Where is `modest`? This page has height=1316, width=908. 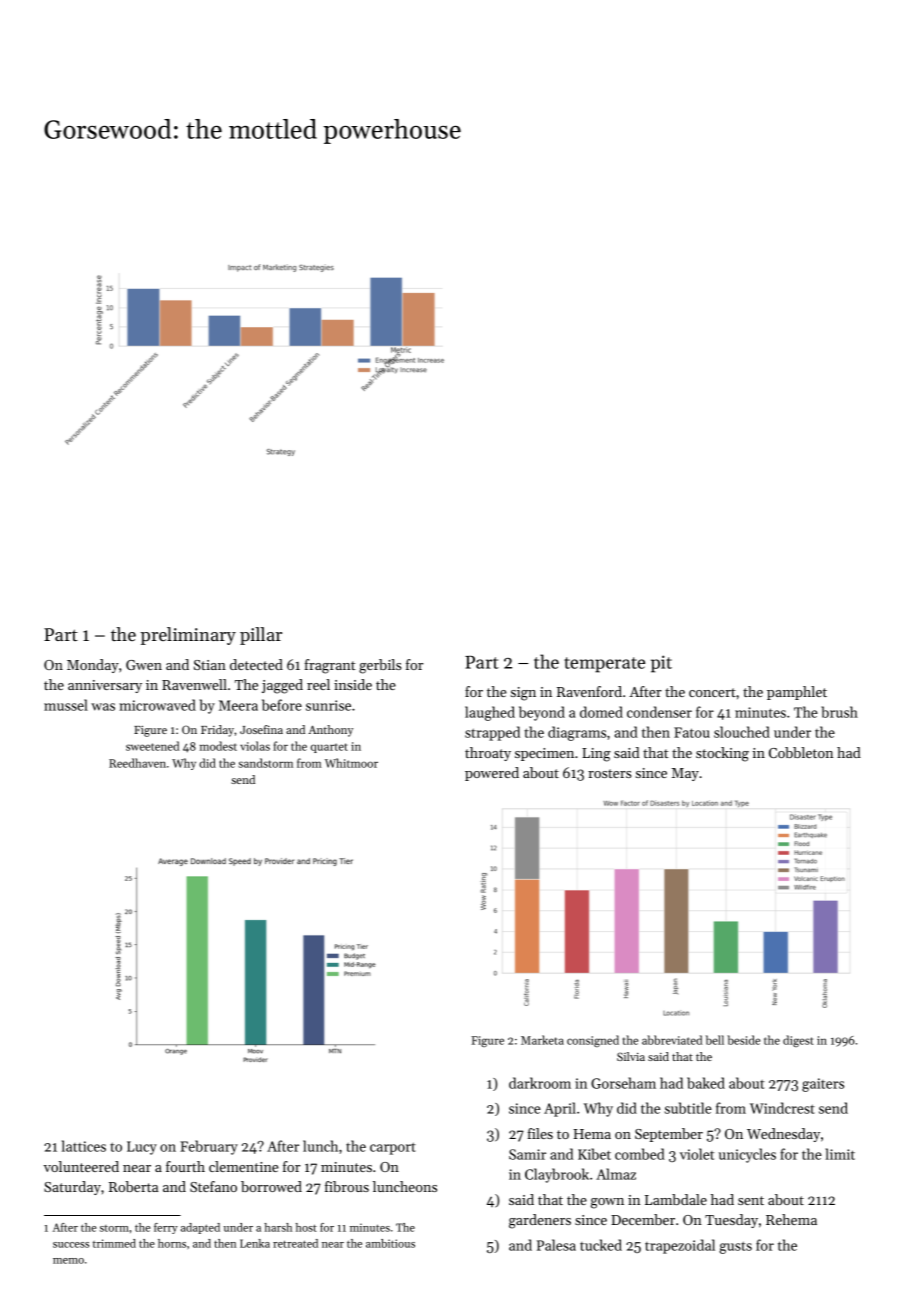 modest is located at coordinates (218, 746).
